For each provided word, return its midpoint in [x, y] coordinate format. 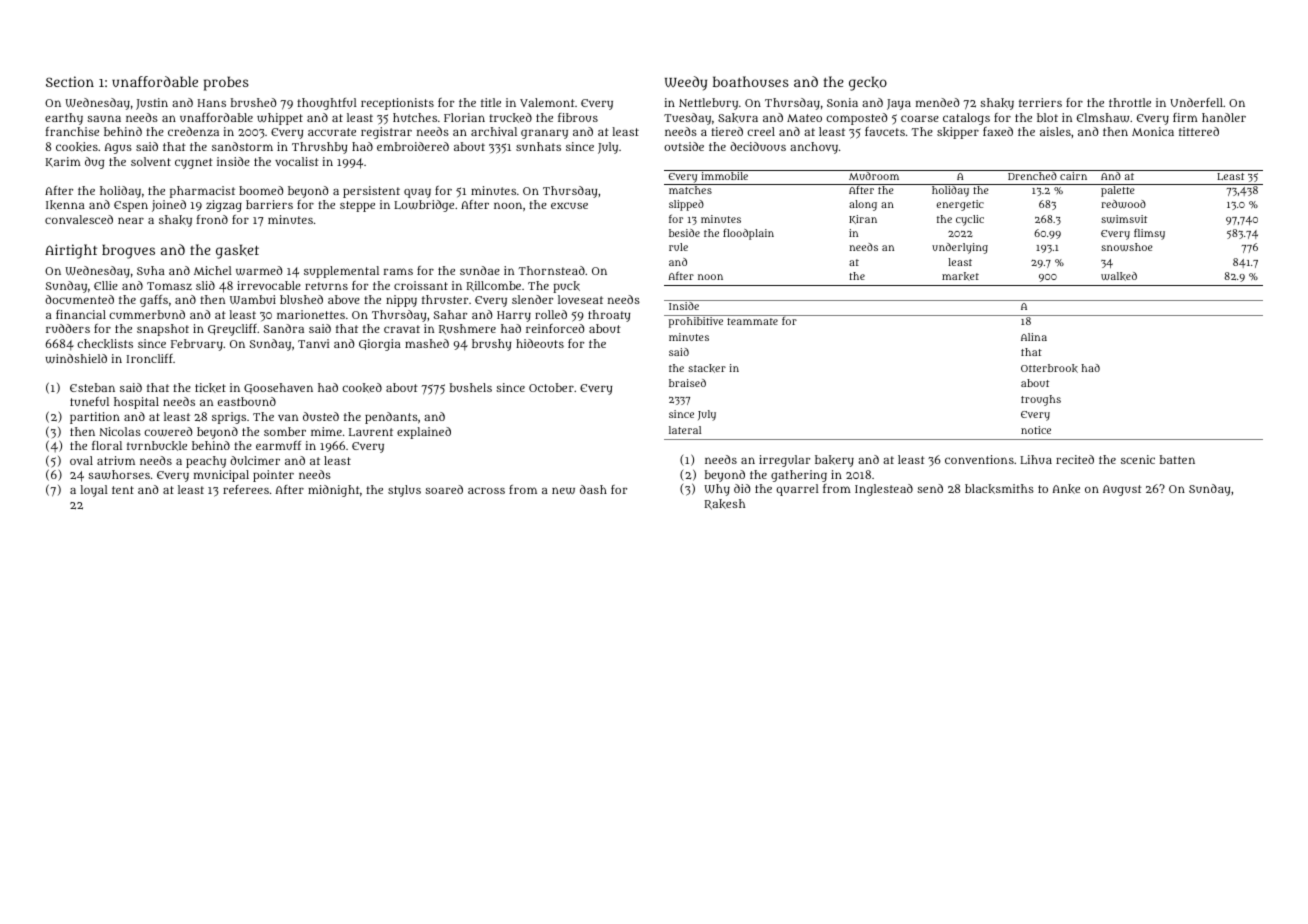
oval [81, 460]
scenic [1138, 459]
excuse [569, 205]
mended [938, 102]
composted [857, 119]
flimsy [1149, 234]
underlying [960, 248]
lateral [685, 430]
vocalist [297, 161]
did [742, 488]
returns [326, 286]
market [960, 276]
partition [95, 418]
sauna [104, 118]
